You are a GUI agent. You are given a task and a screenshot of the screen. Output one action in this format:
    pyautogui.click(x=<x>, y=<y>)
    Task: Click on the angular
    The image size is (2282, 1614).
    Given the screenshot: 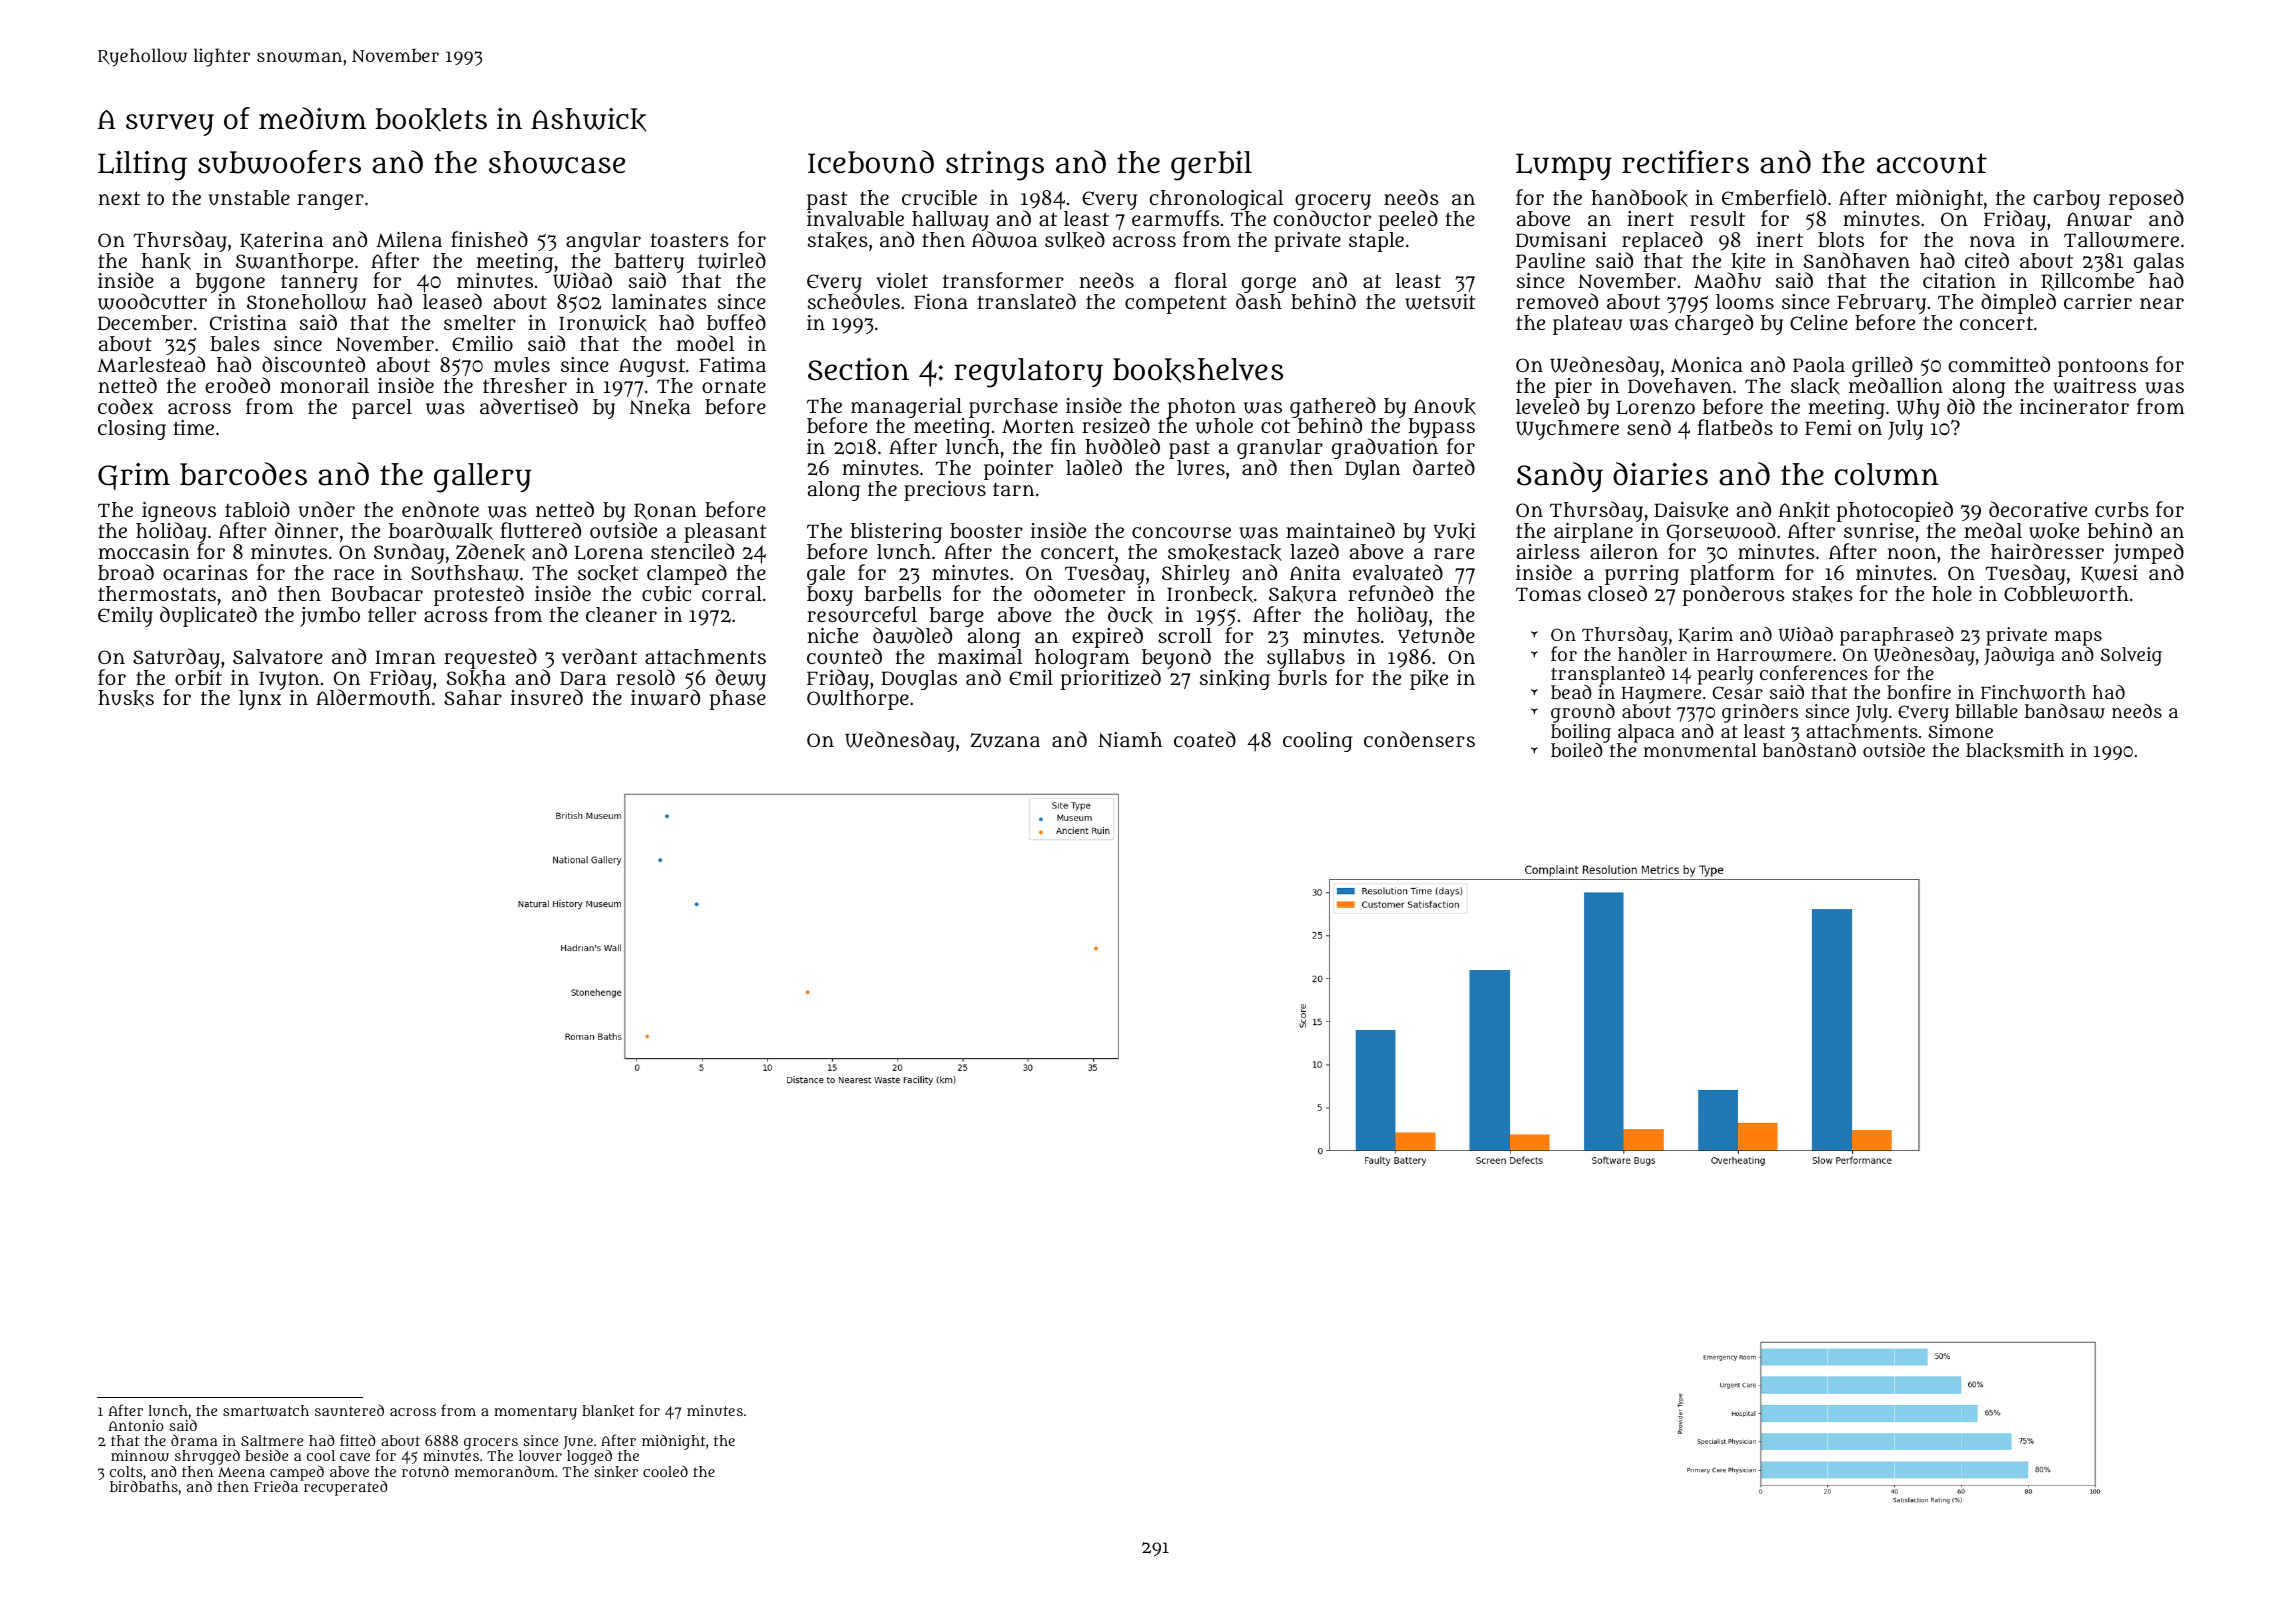 What is the action you would take?
    pyautogui.click(x=603, y=242)
